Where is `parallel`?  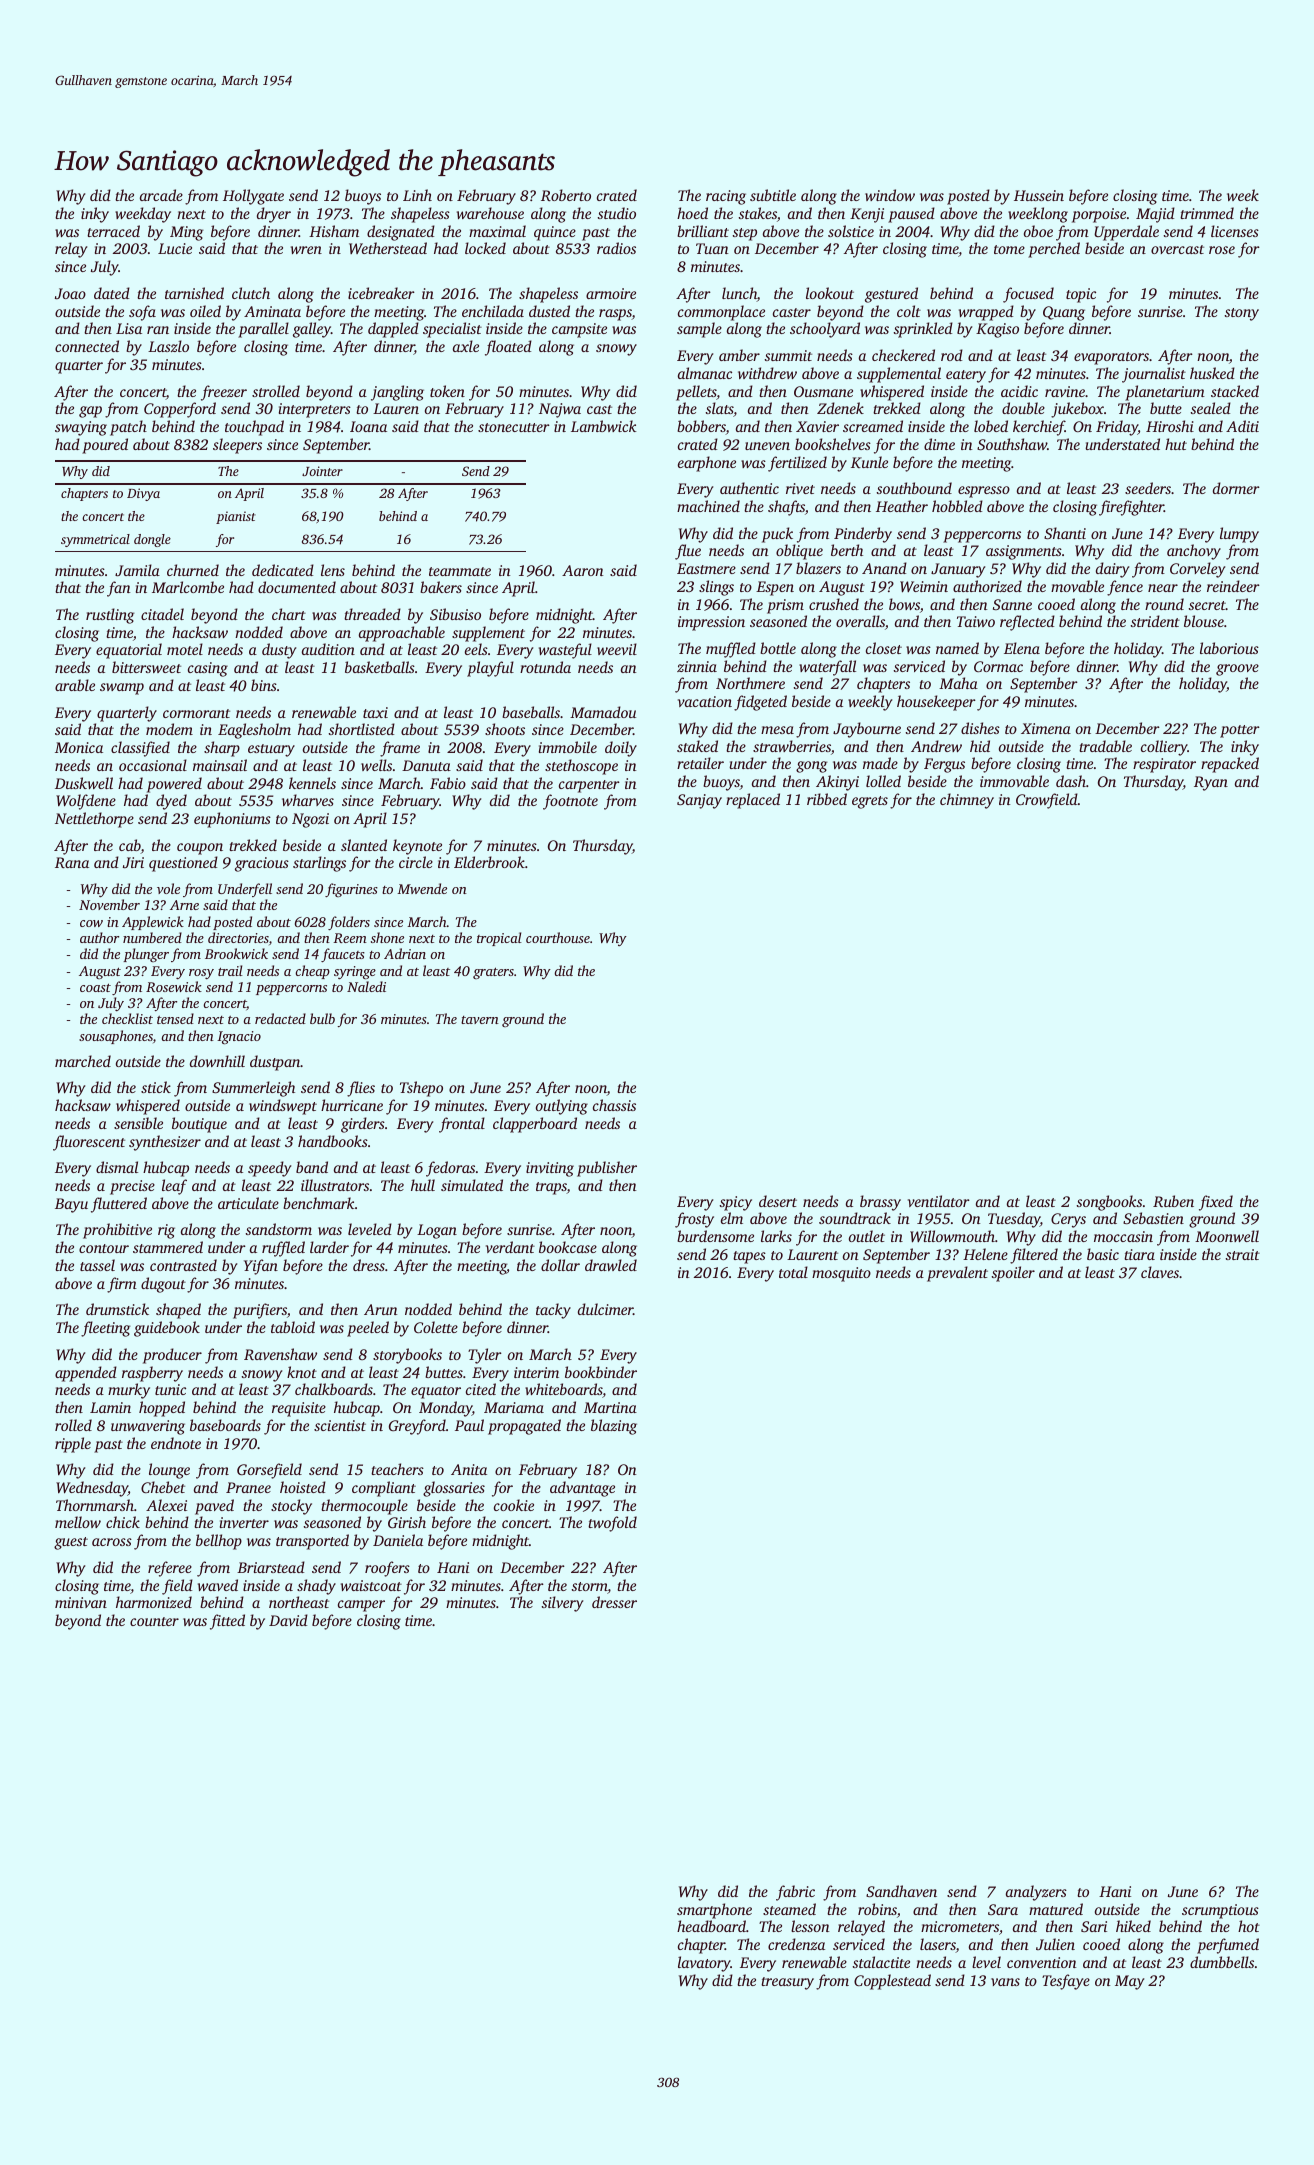
parallel is located at coordinates (263, 330).
